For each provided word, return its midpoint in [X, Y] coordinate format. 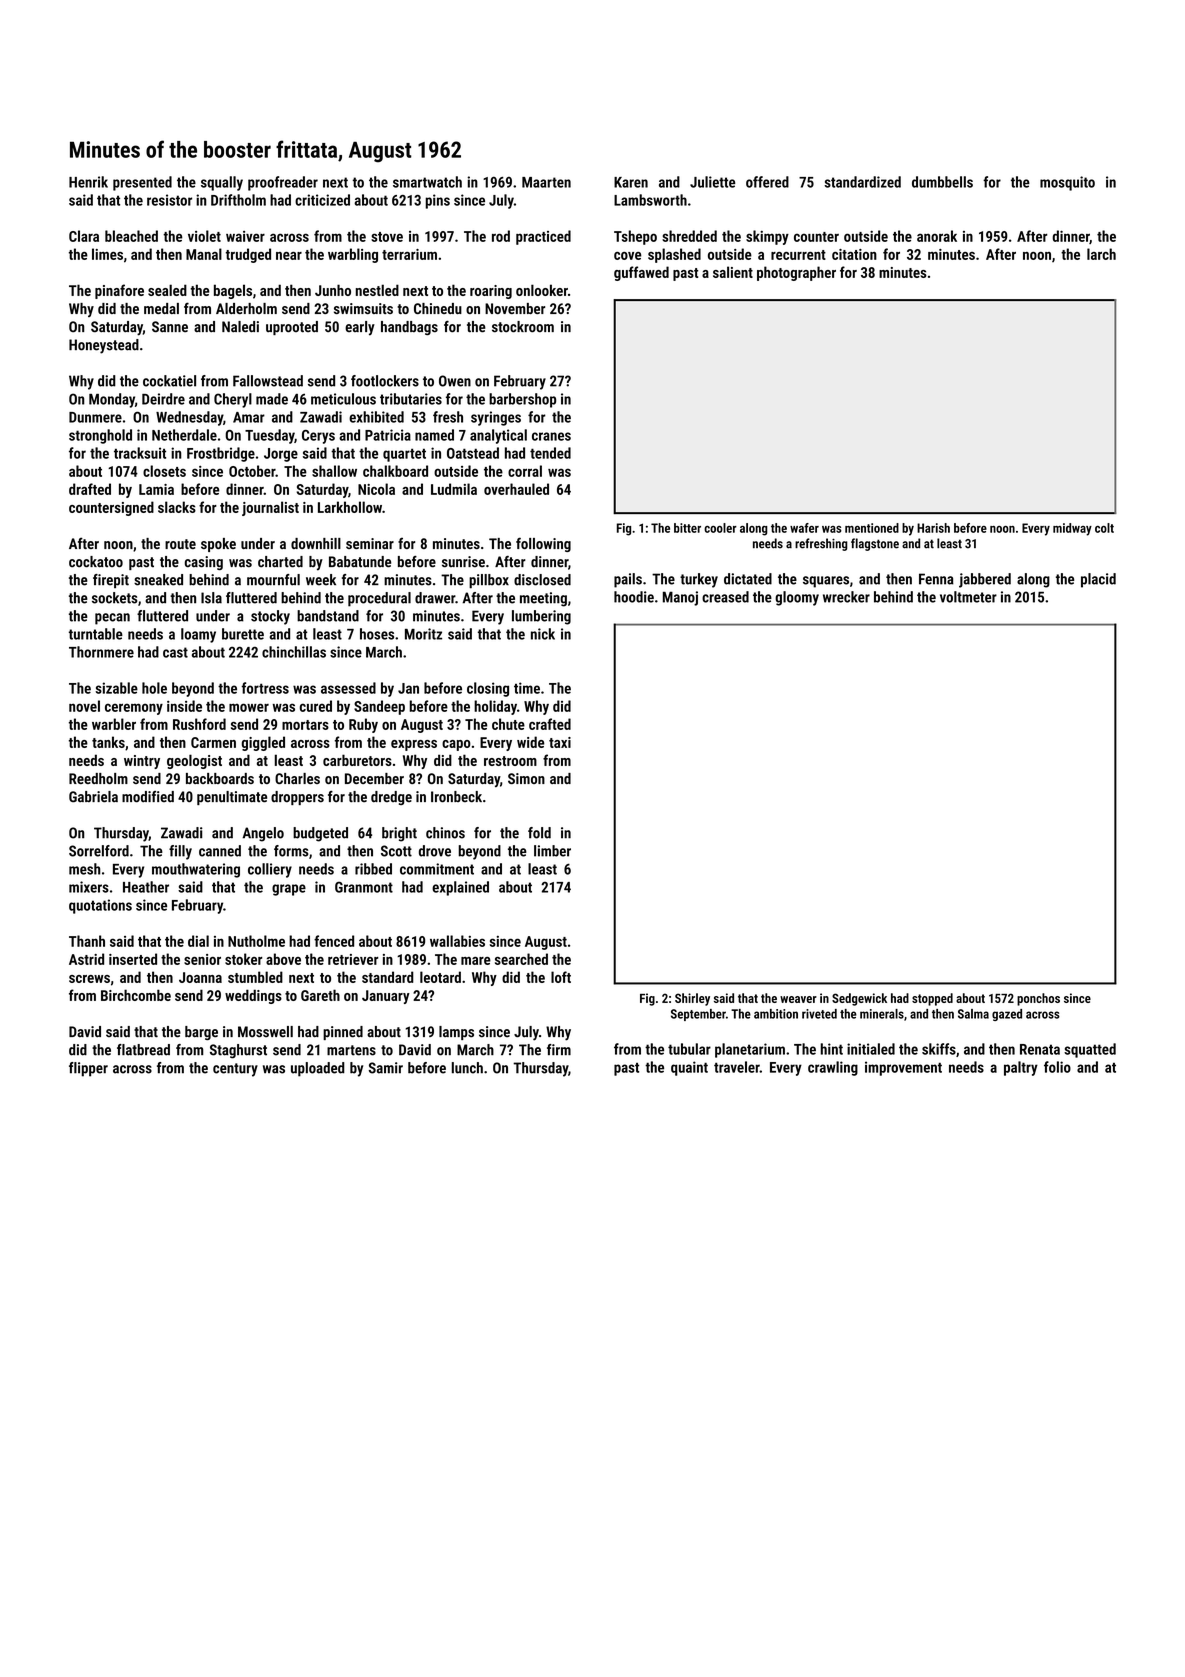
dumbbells [942, 182]
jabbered [985, 580]
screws [89, 979]
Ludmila [454, 489]
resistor [169, 200]
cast [175, 652]
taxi [560, 742]
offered [767, 182]
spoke [218, 545]
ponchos [1038, 999]
